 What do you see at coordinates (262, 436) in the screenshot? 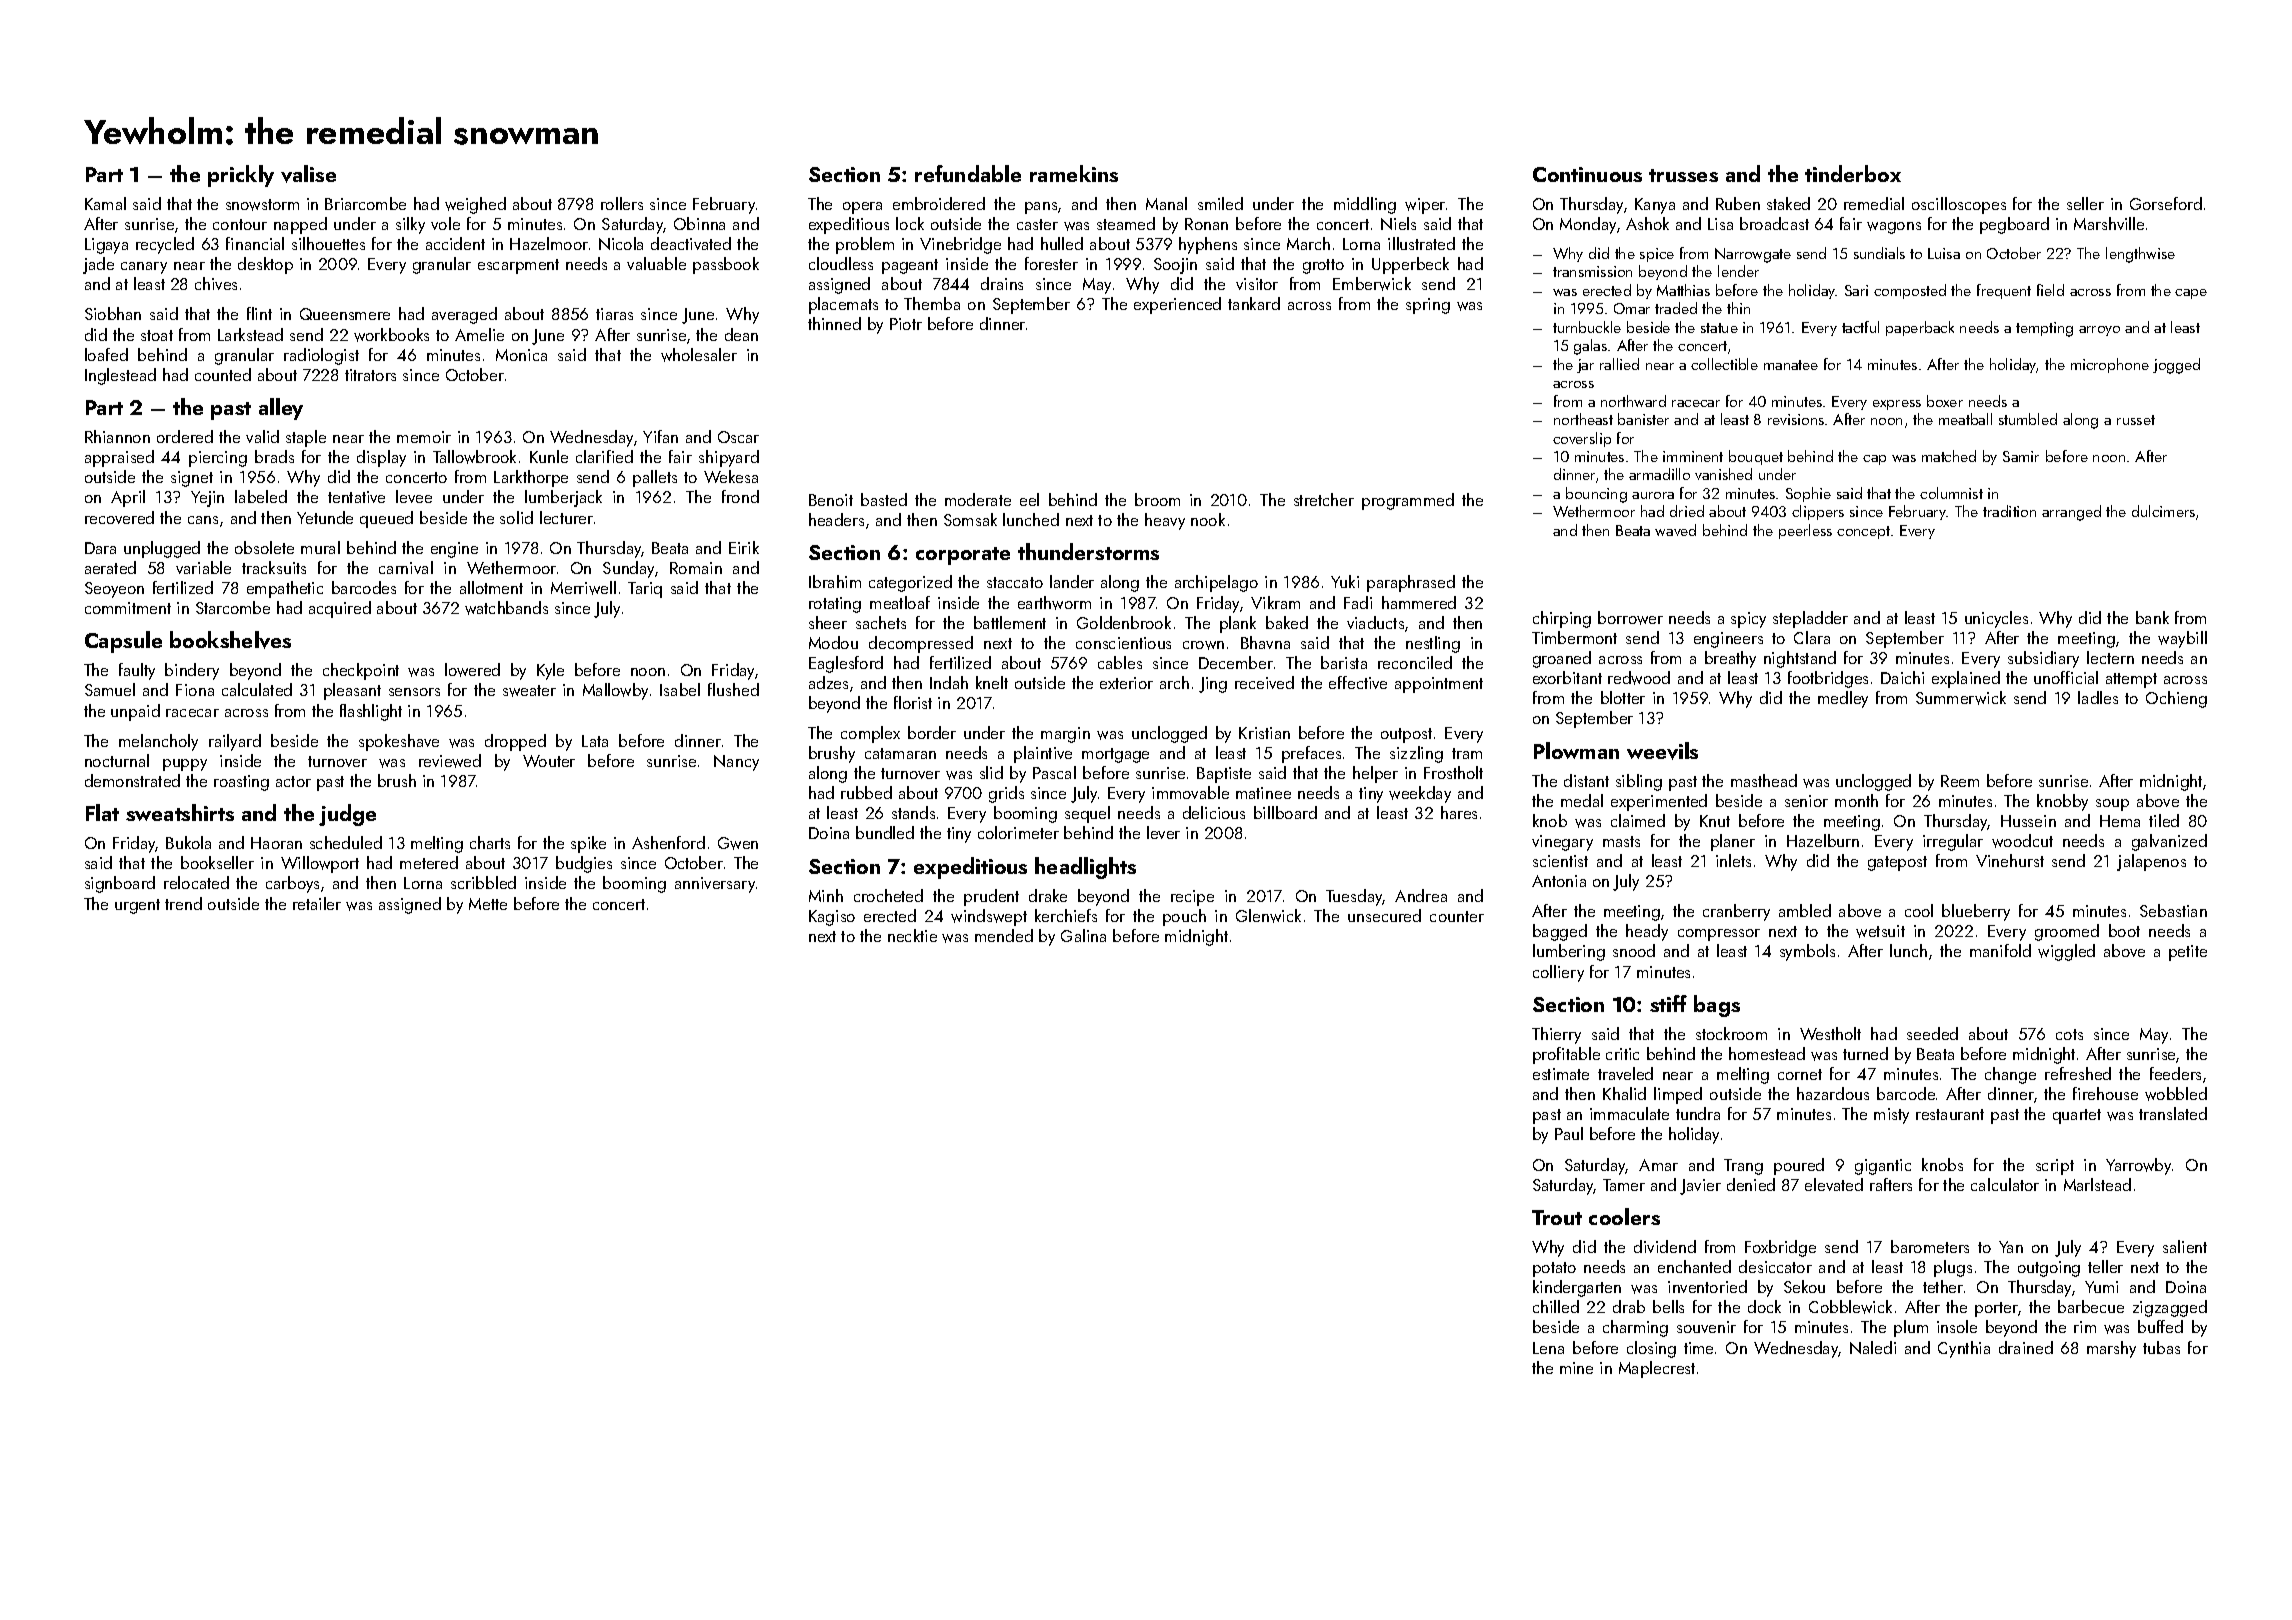
I see `valid` at bounding box center [262, 436].
